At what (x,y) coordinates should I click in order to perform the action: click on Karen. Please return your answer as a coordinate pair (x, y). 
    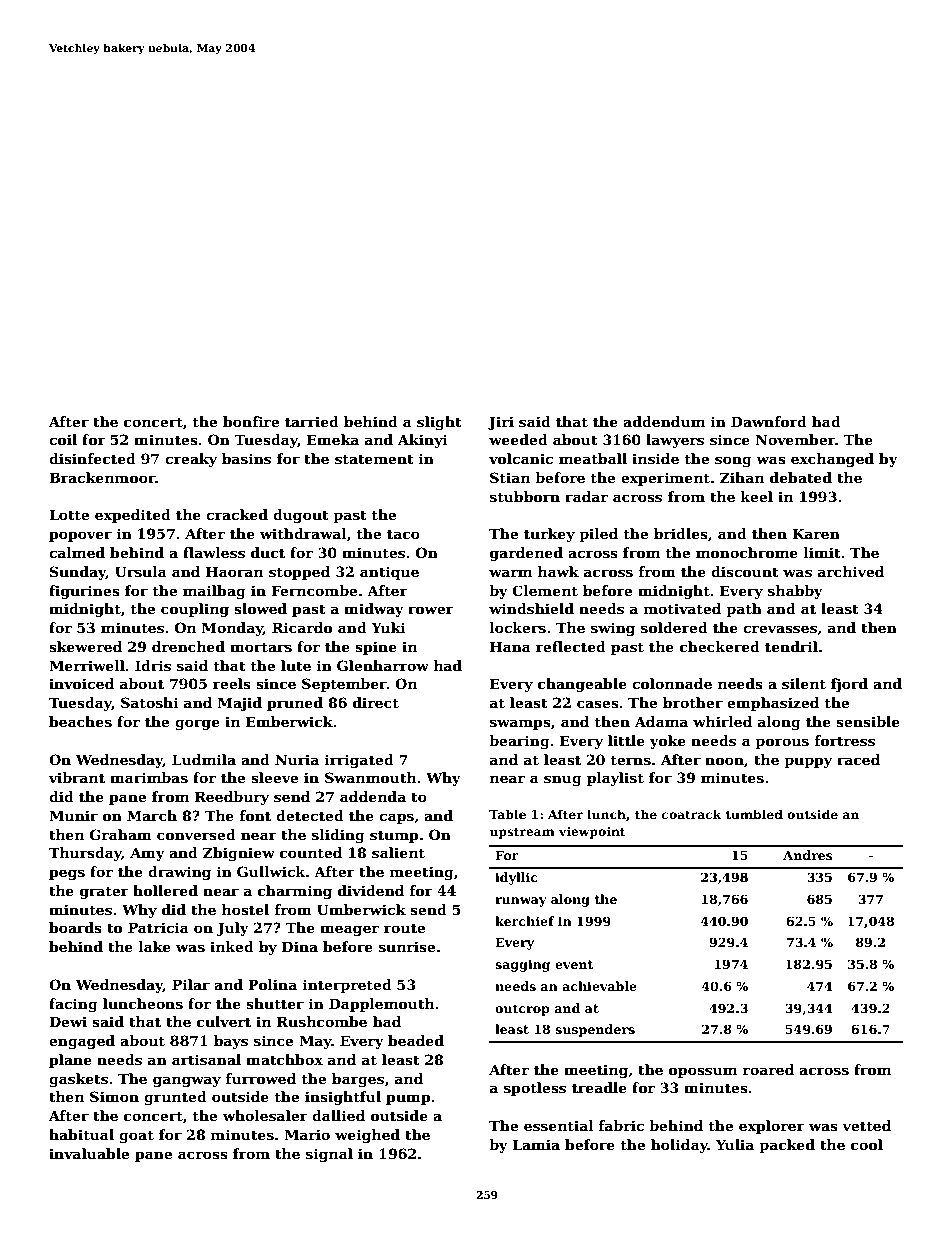
    Looking at the image, I should click on (816, 533).
